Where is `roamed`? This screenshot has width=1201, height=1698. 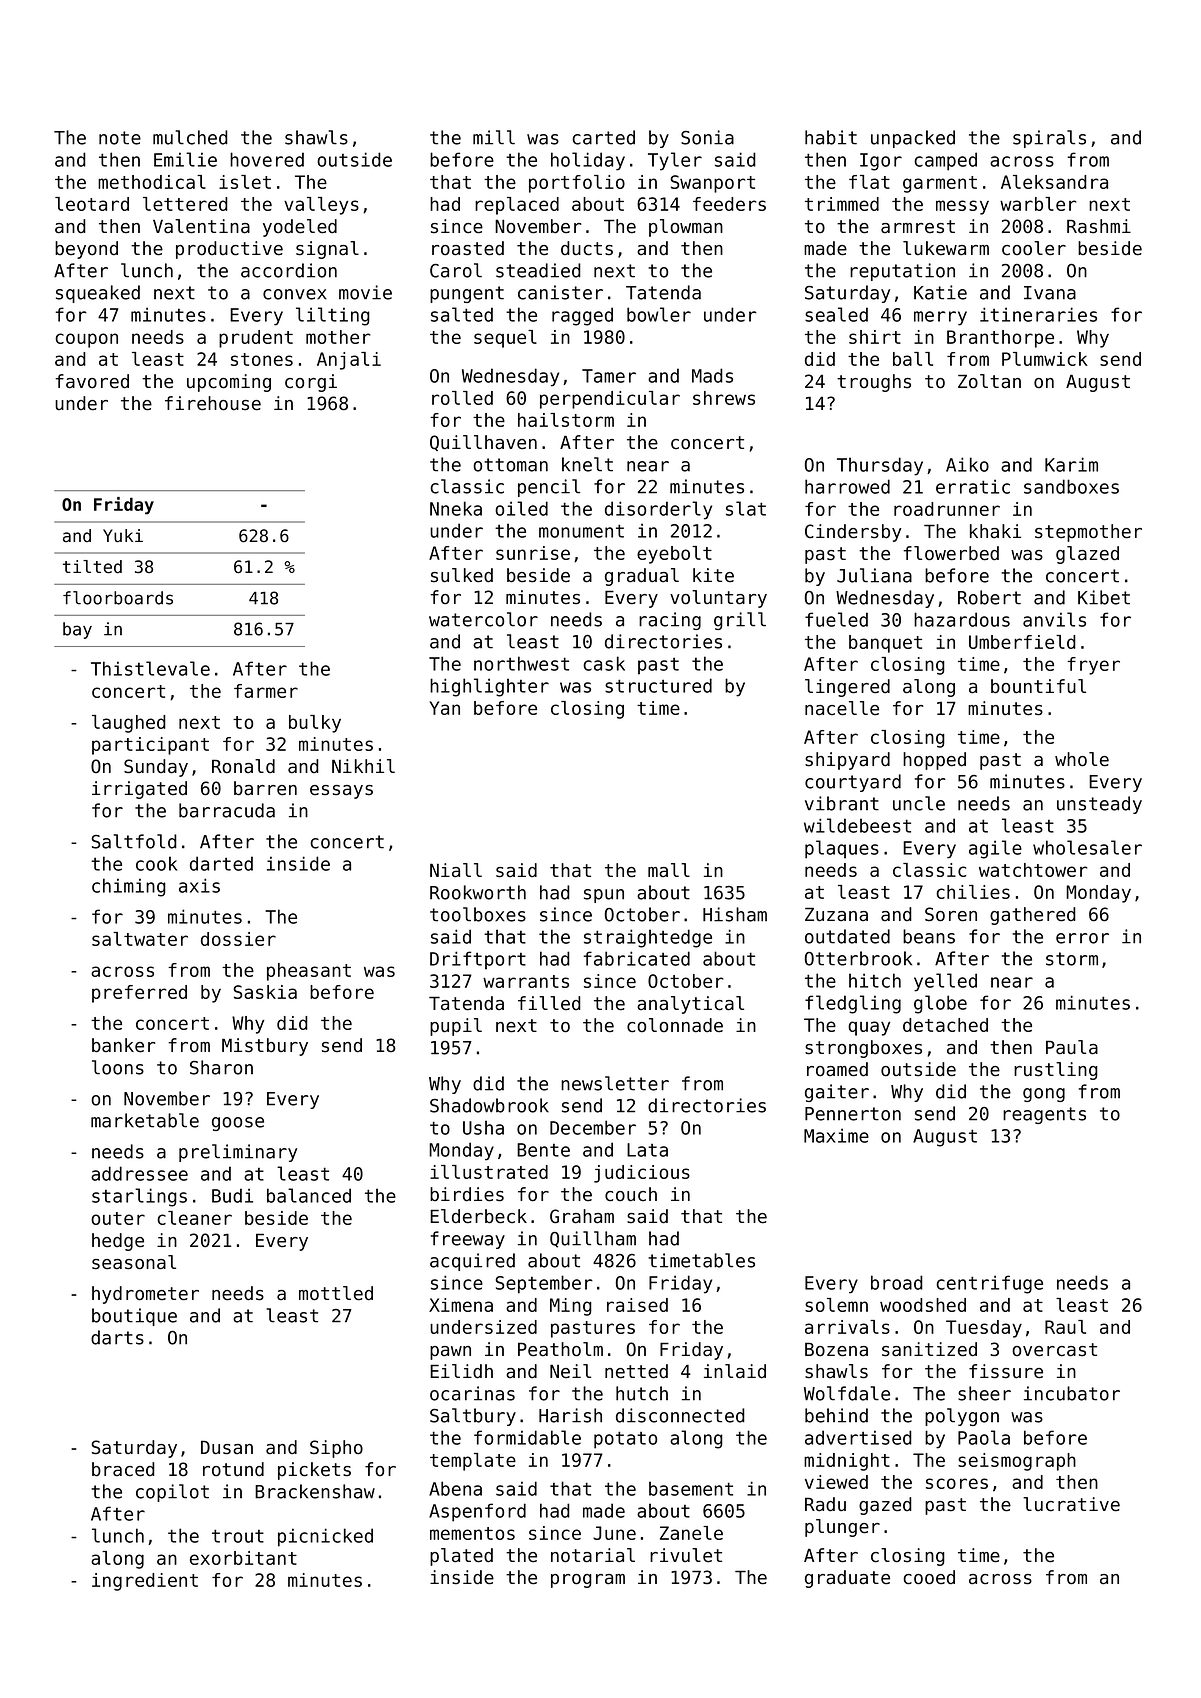
roamed is located at coordinates (837, 1069).
